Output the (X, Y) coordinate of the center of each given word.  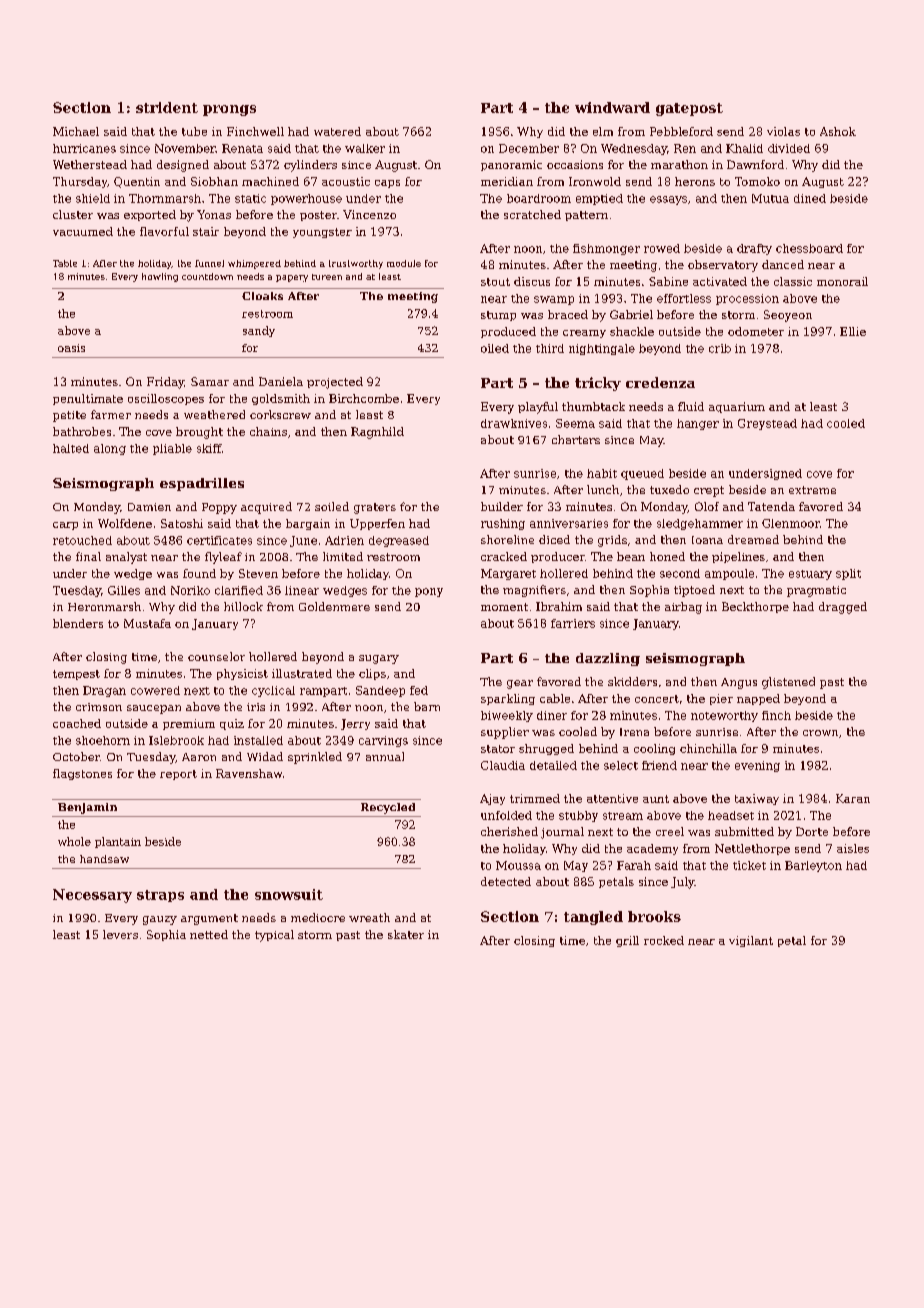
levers (120, 934)
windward (612, 107)
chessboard (809, 248)
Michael (76, 131)
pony (429, 592)
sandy (259, 331)
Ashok (838, 131)
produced (508, 332)
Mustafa (147, 623)
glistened (788, 683)
